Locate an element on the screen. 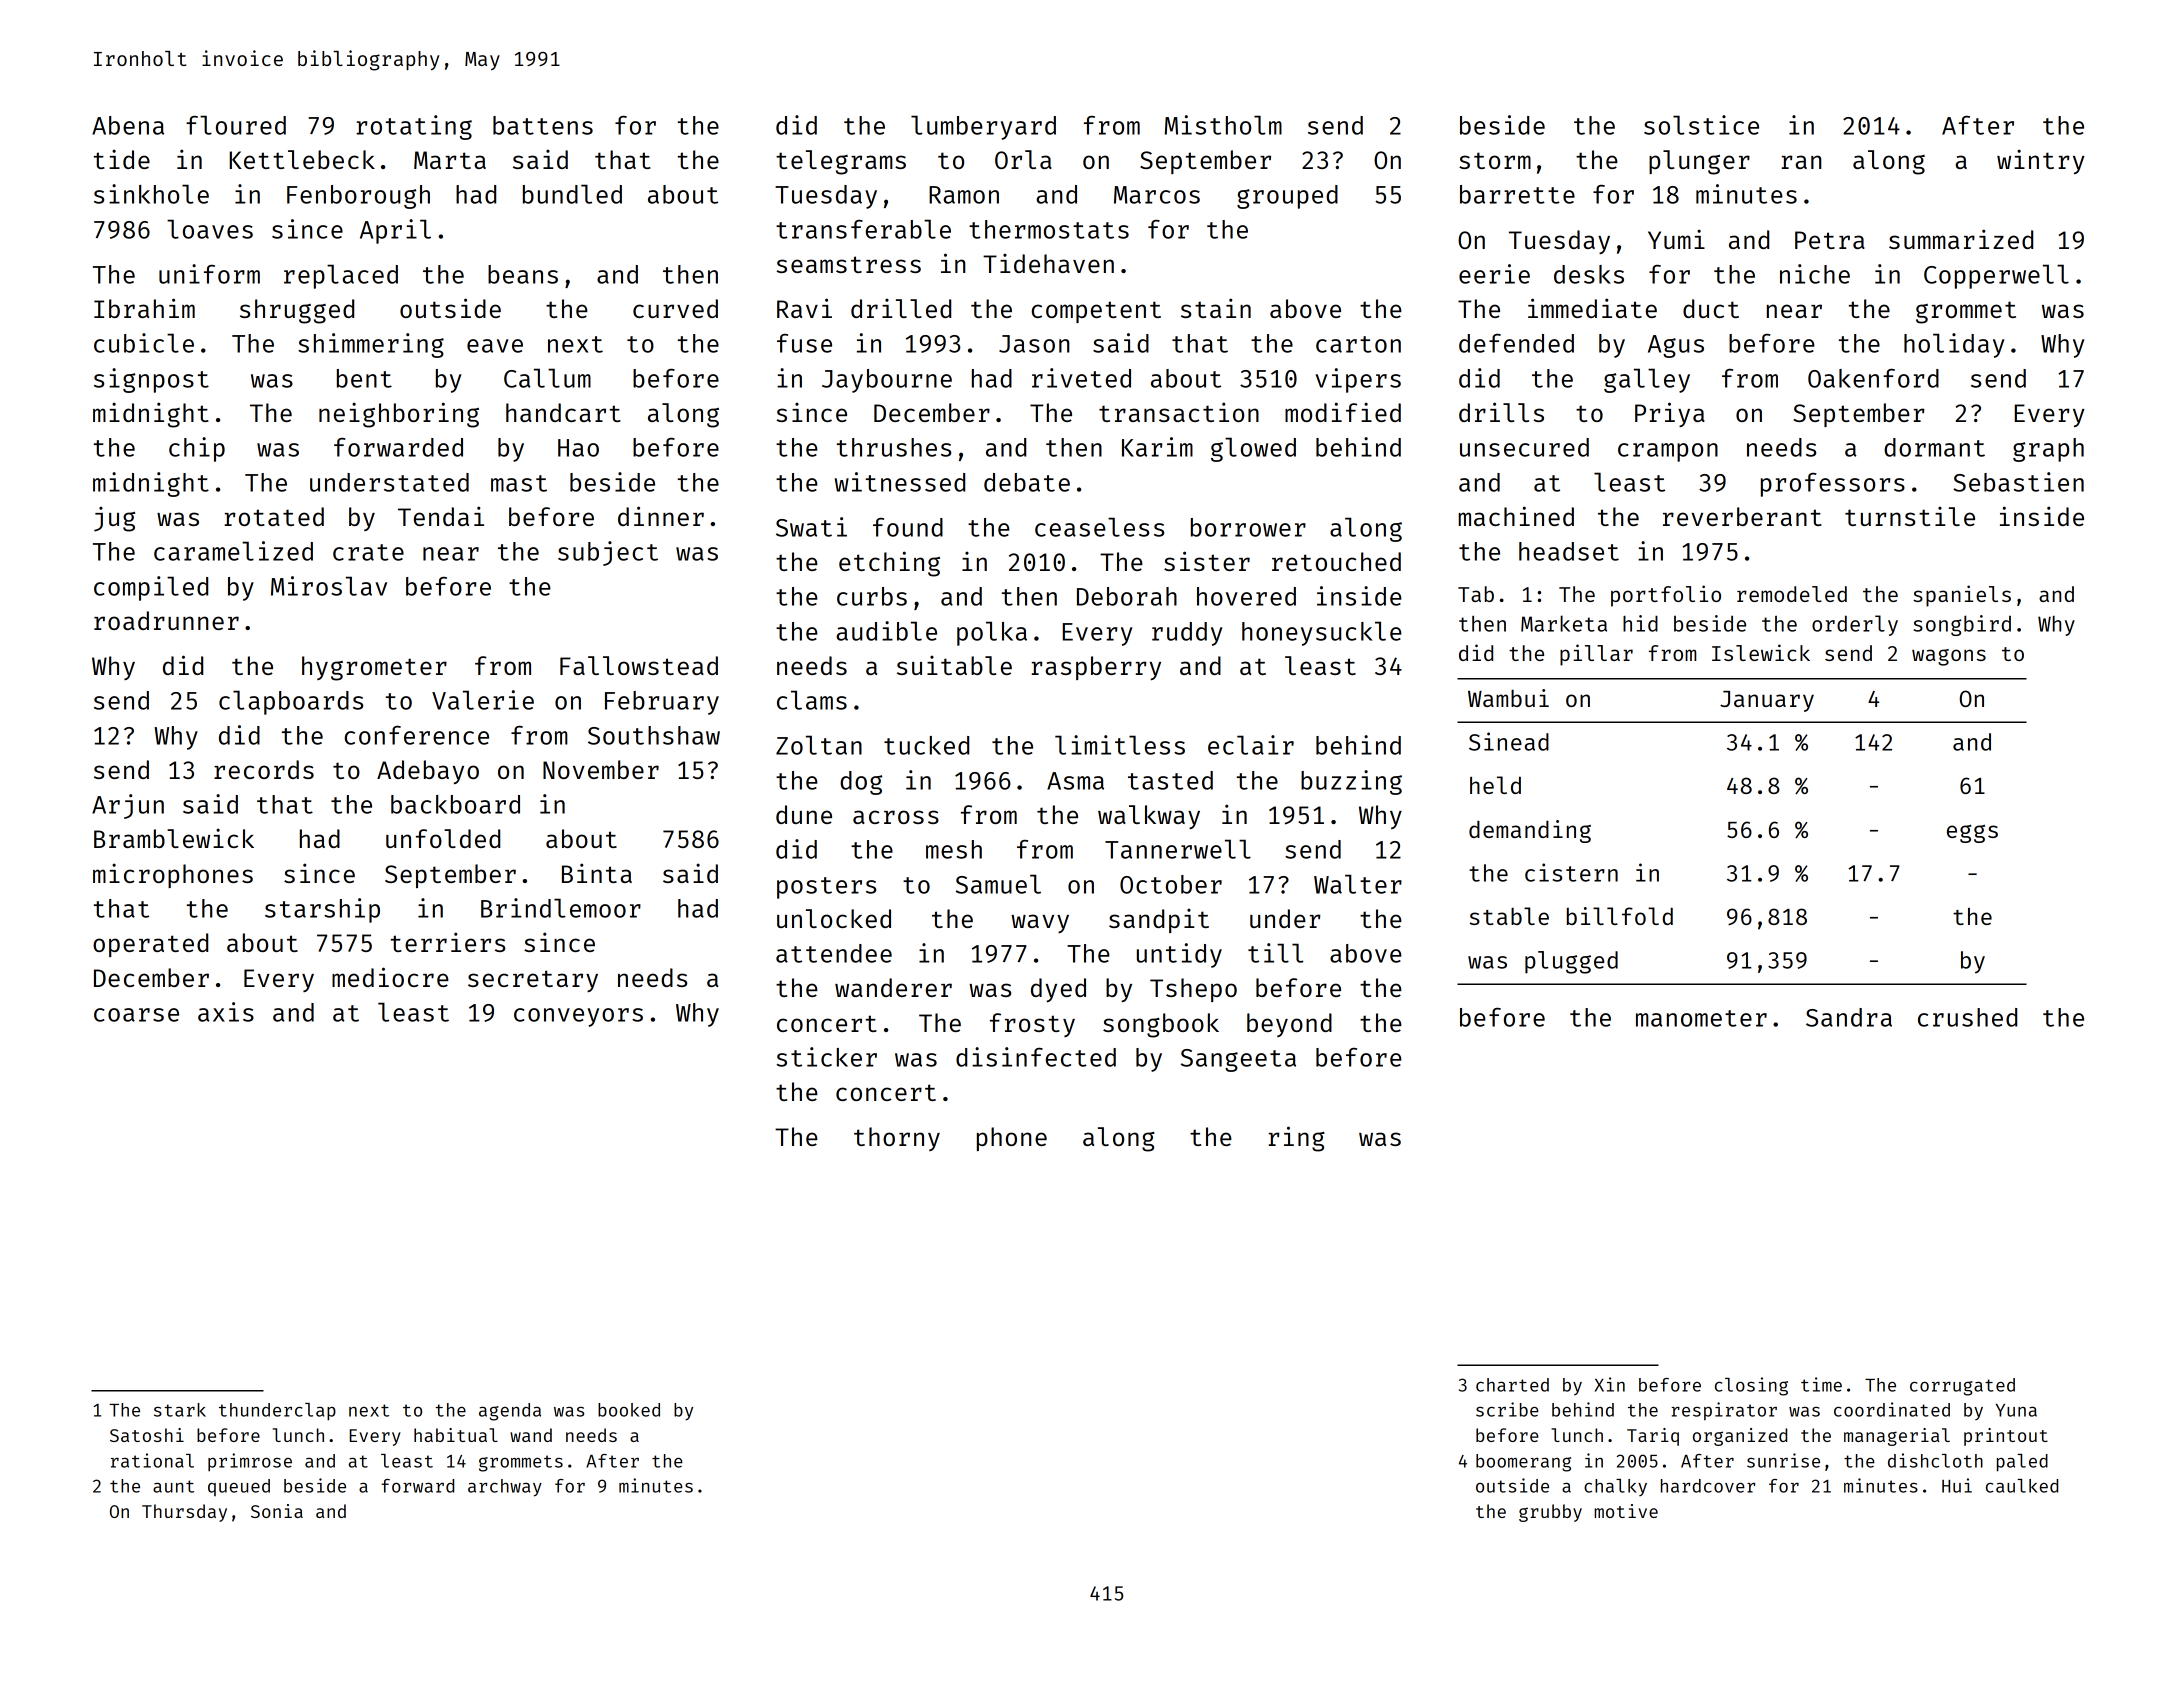  jug is located at coordinates (114, 519).
